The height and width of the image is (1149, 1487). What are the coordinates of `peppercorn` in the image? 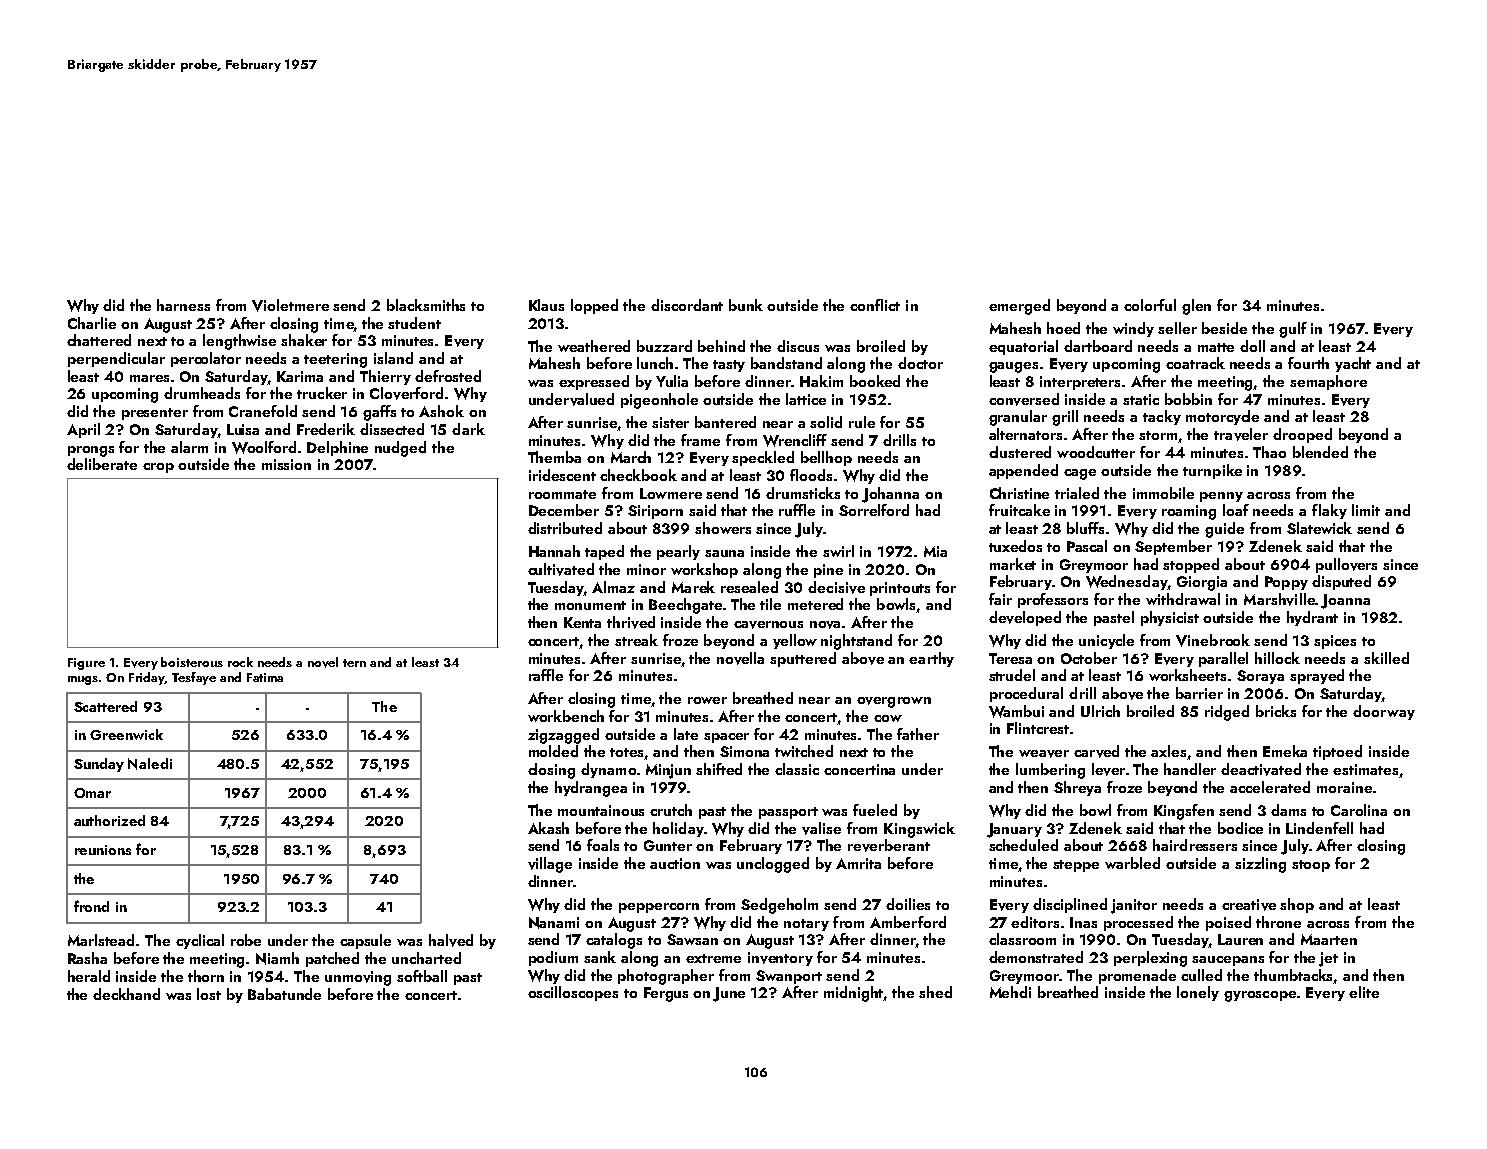 It's located at (659, 908).
